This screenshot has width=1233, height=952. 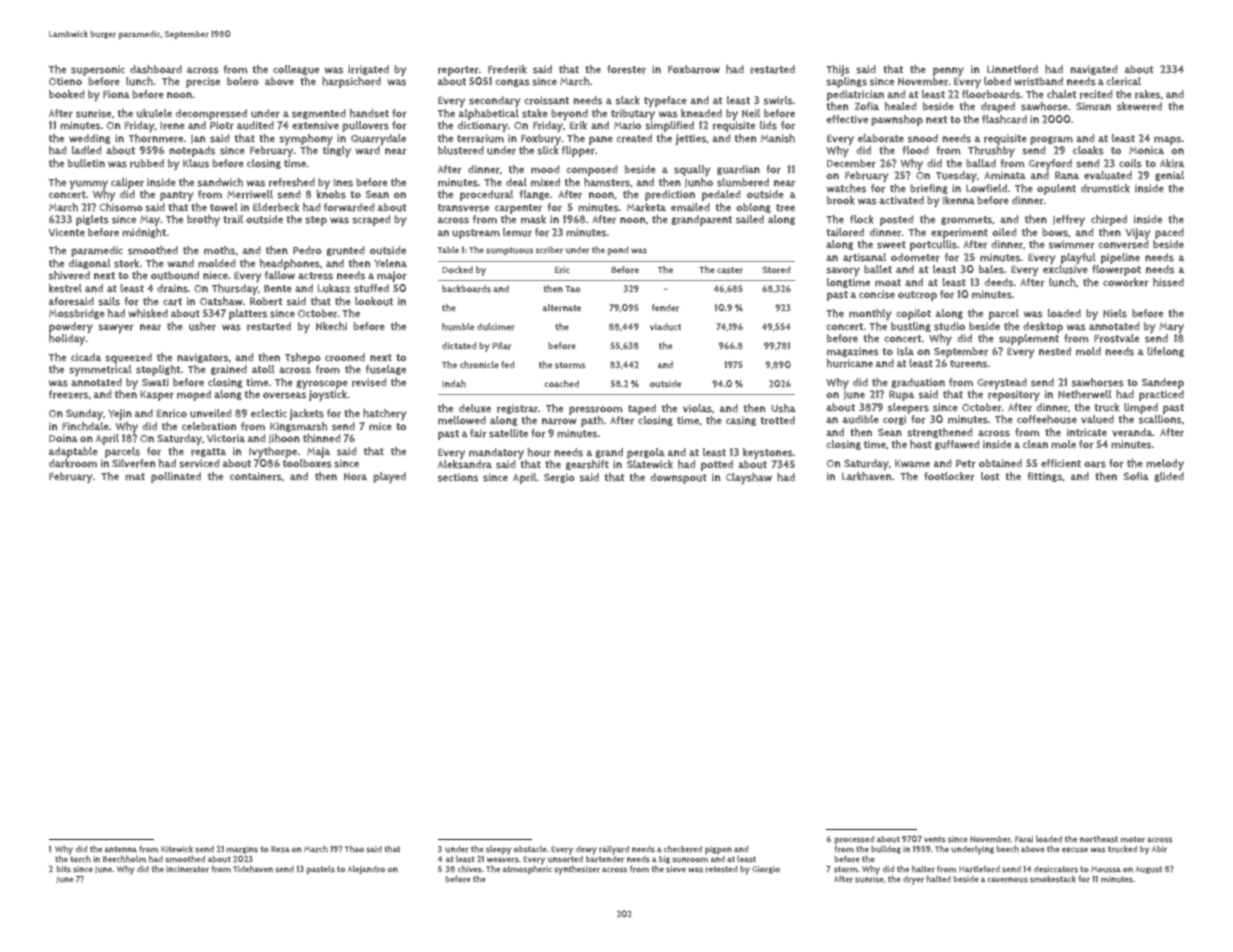 I want to click on obstacle, so click(x=530, y=849).
